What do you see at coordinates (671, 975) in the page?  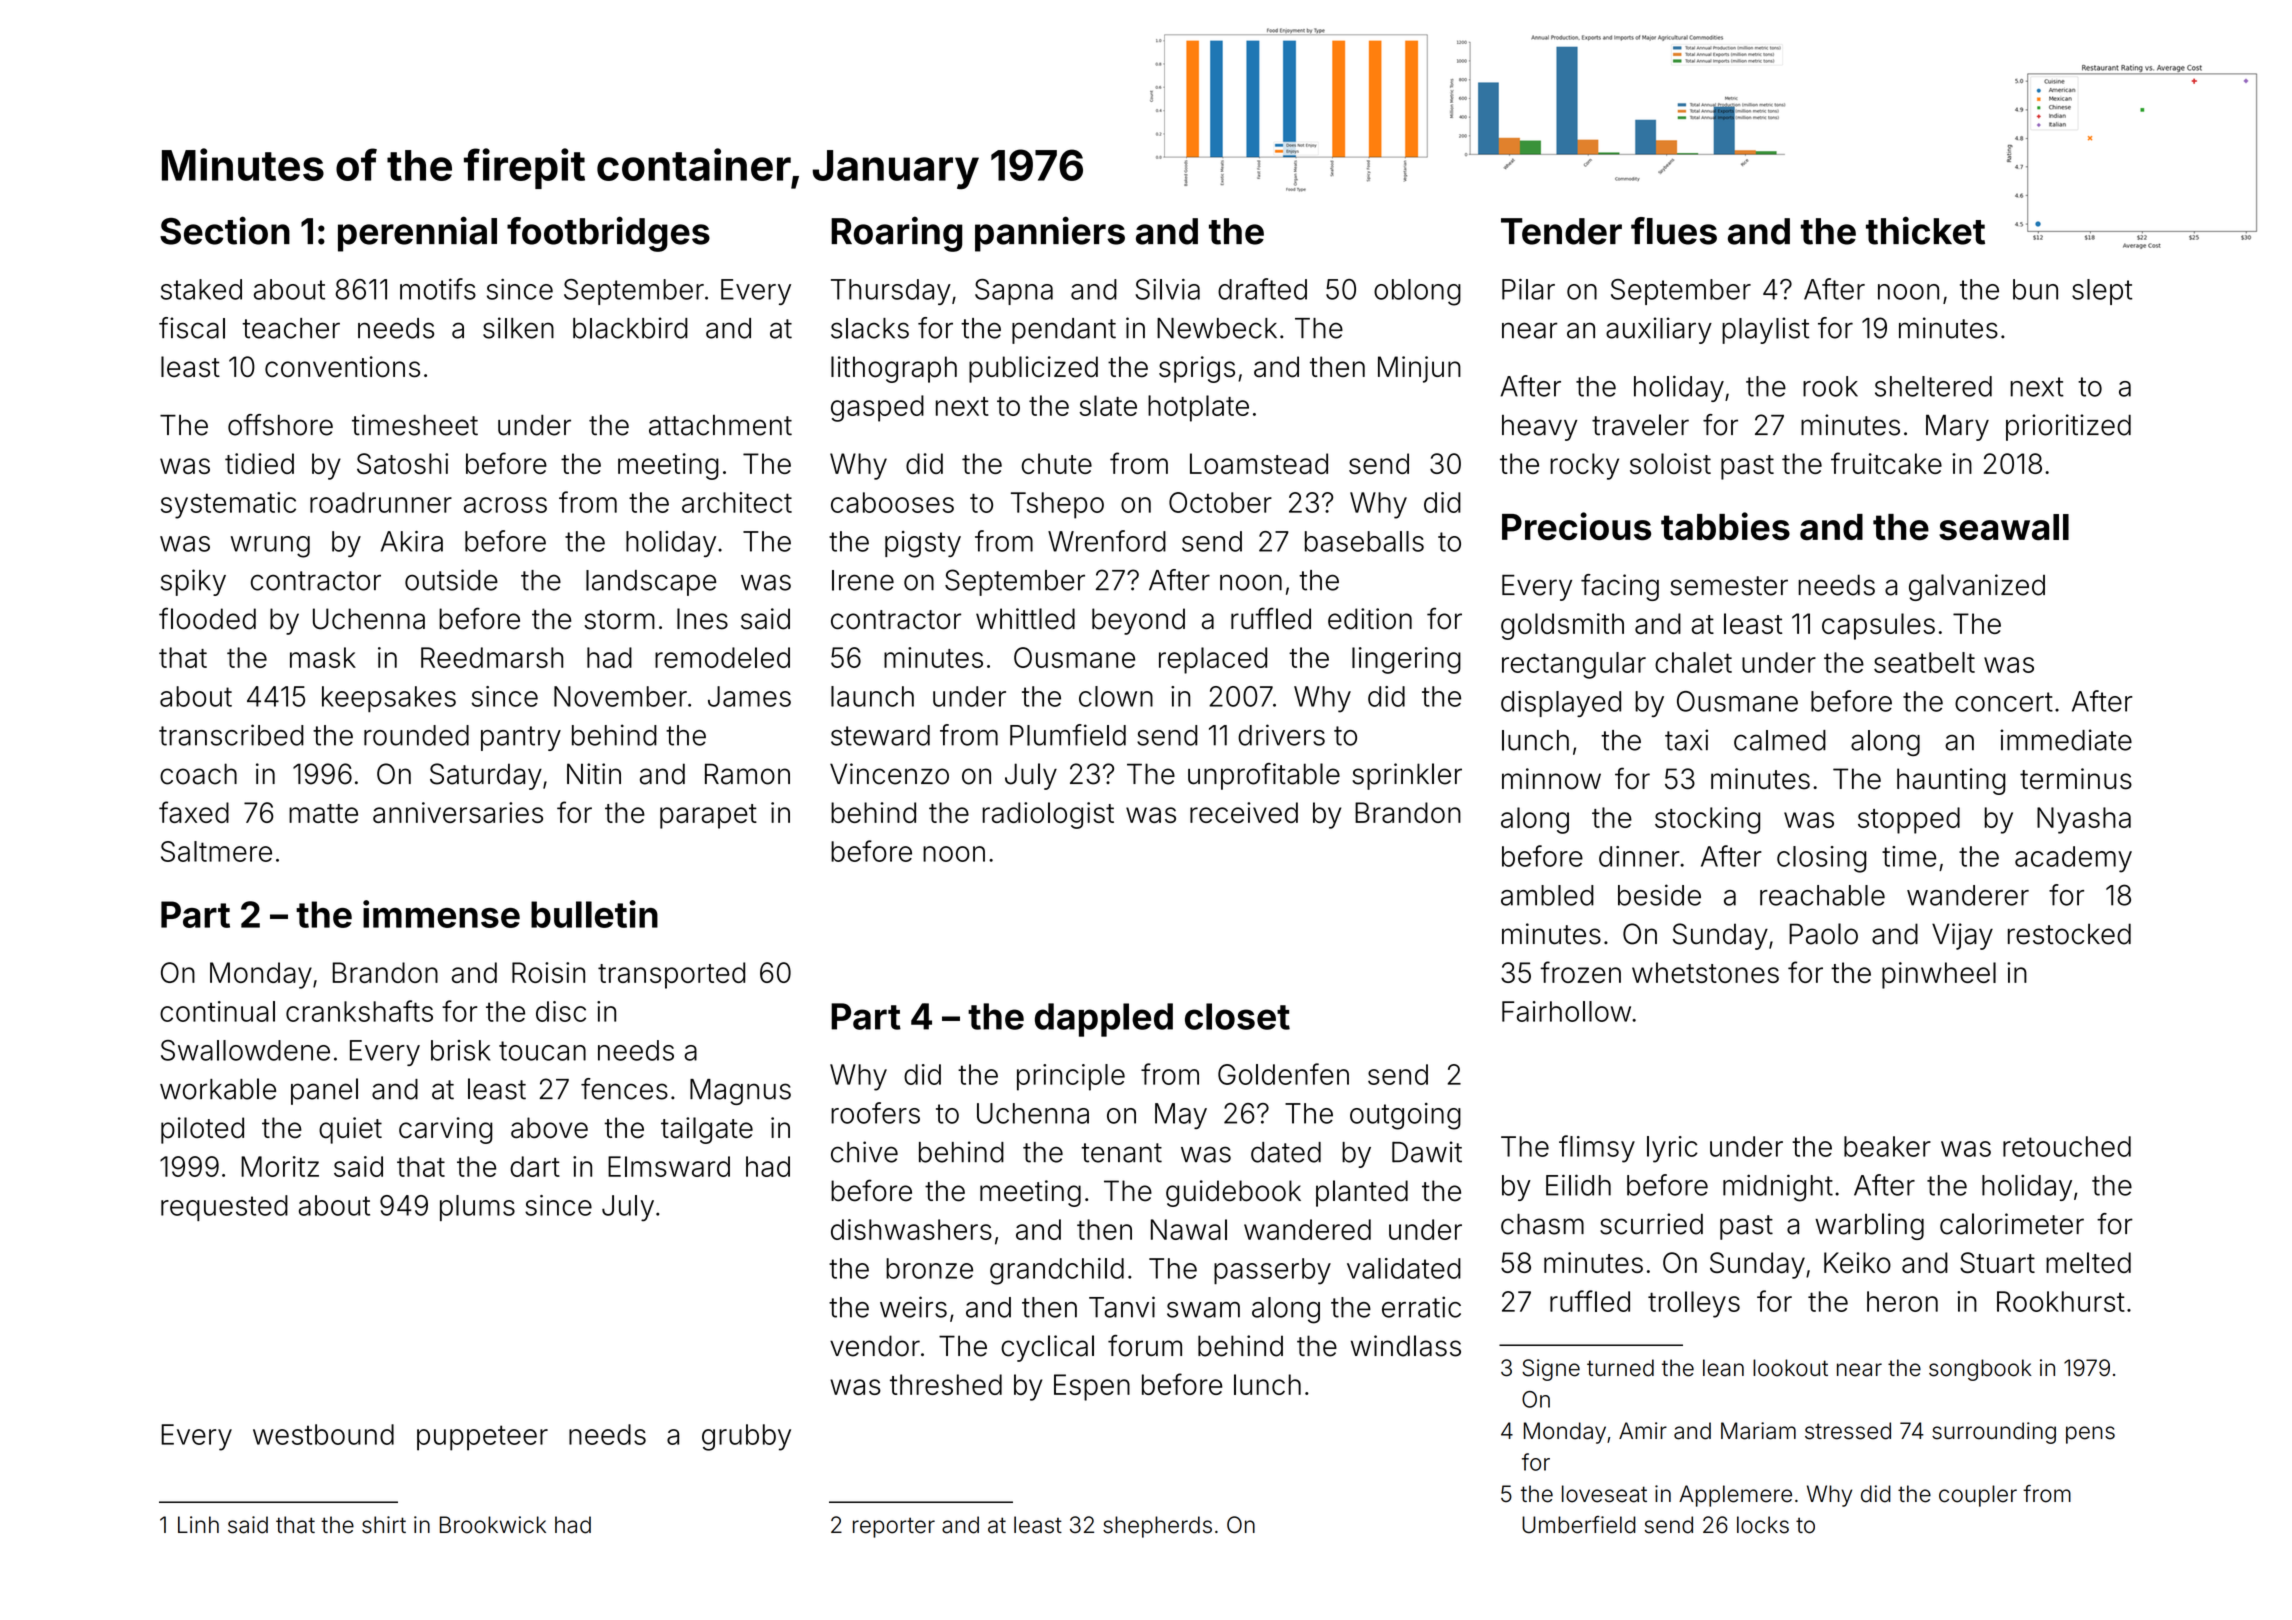 I see `transported` at bounding box center [671, 975].
